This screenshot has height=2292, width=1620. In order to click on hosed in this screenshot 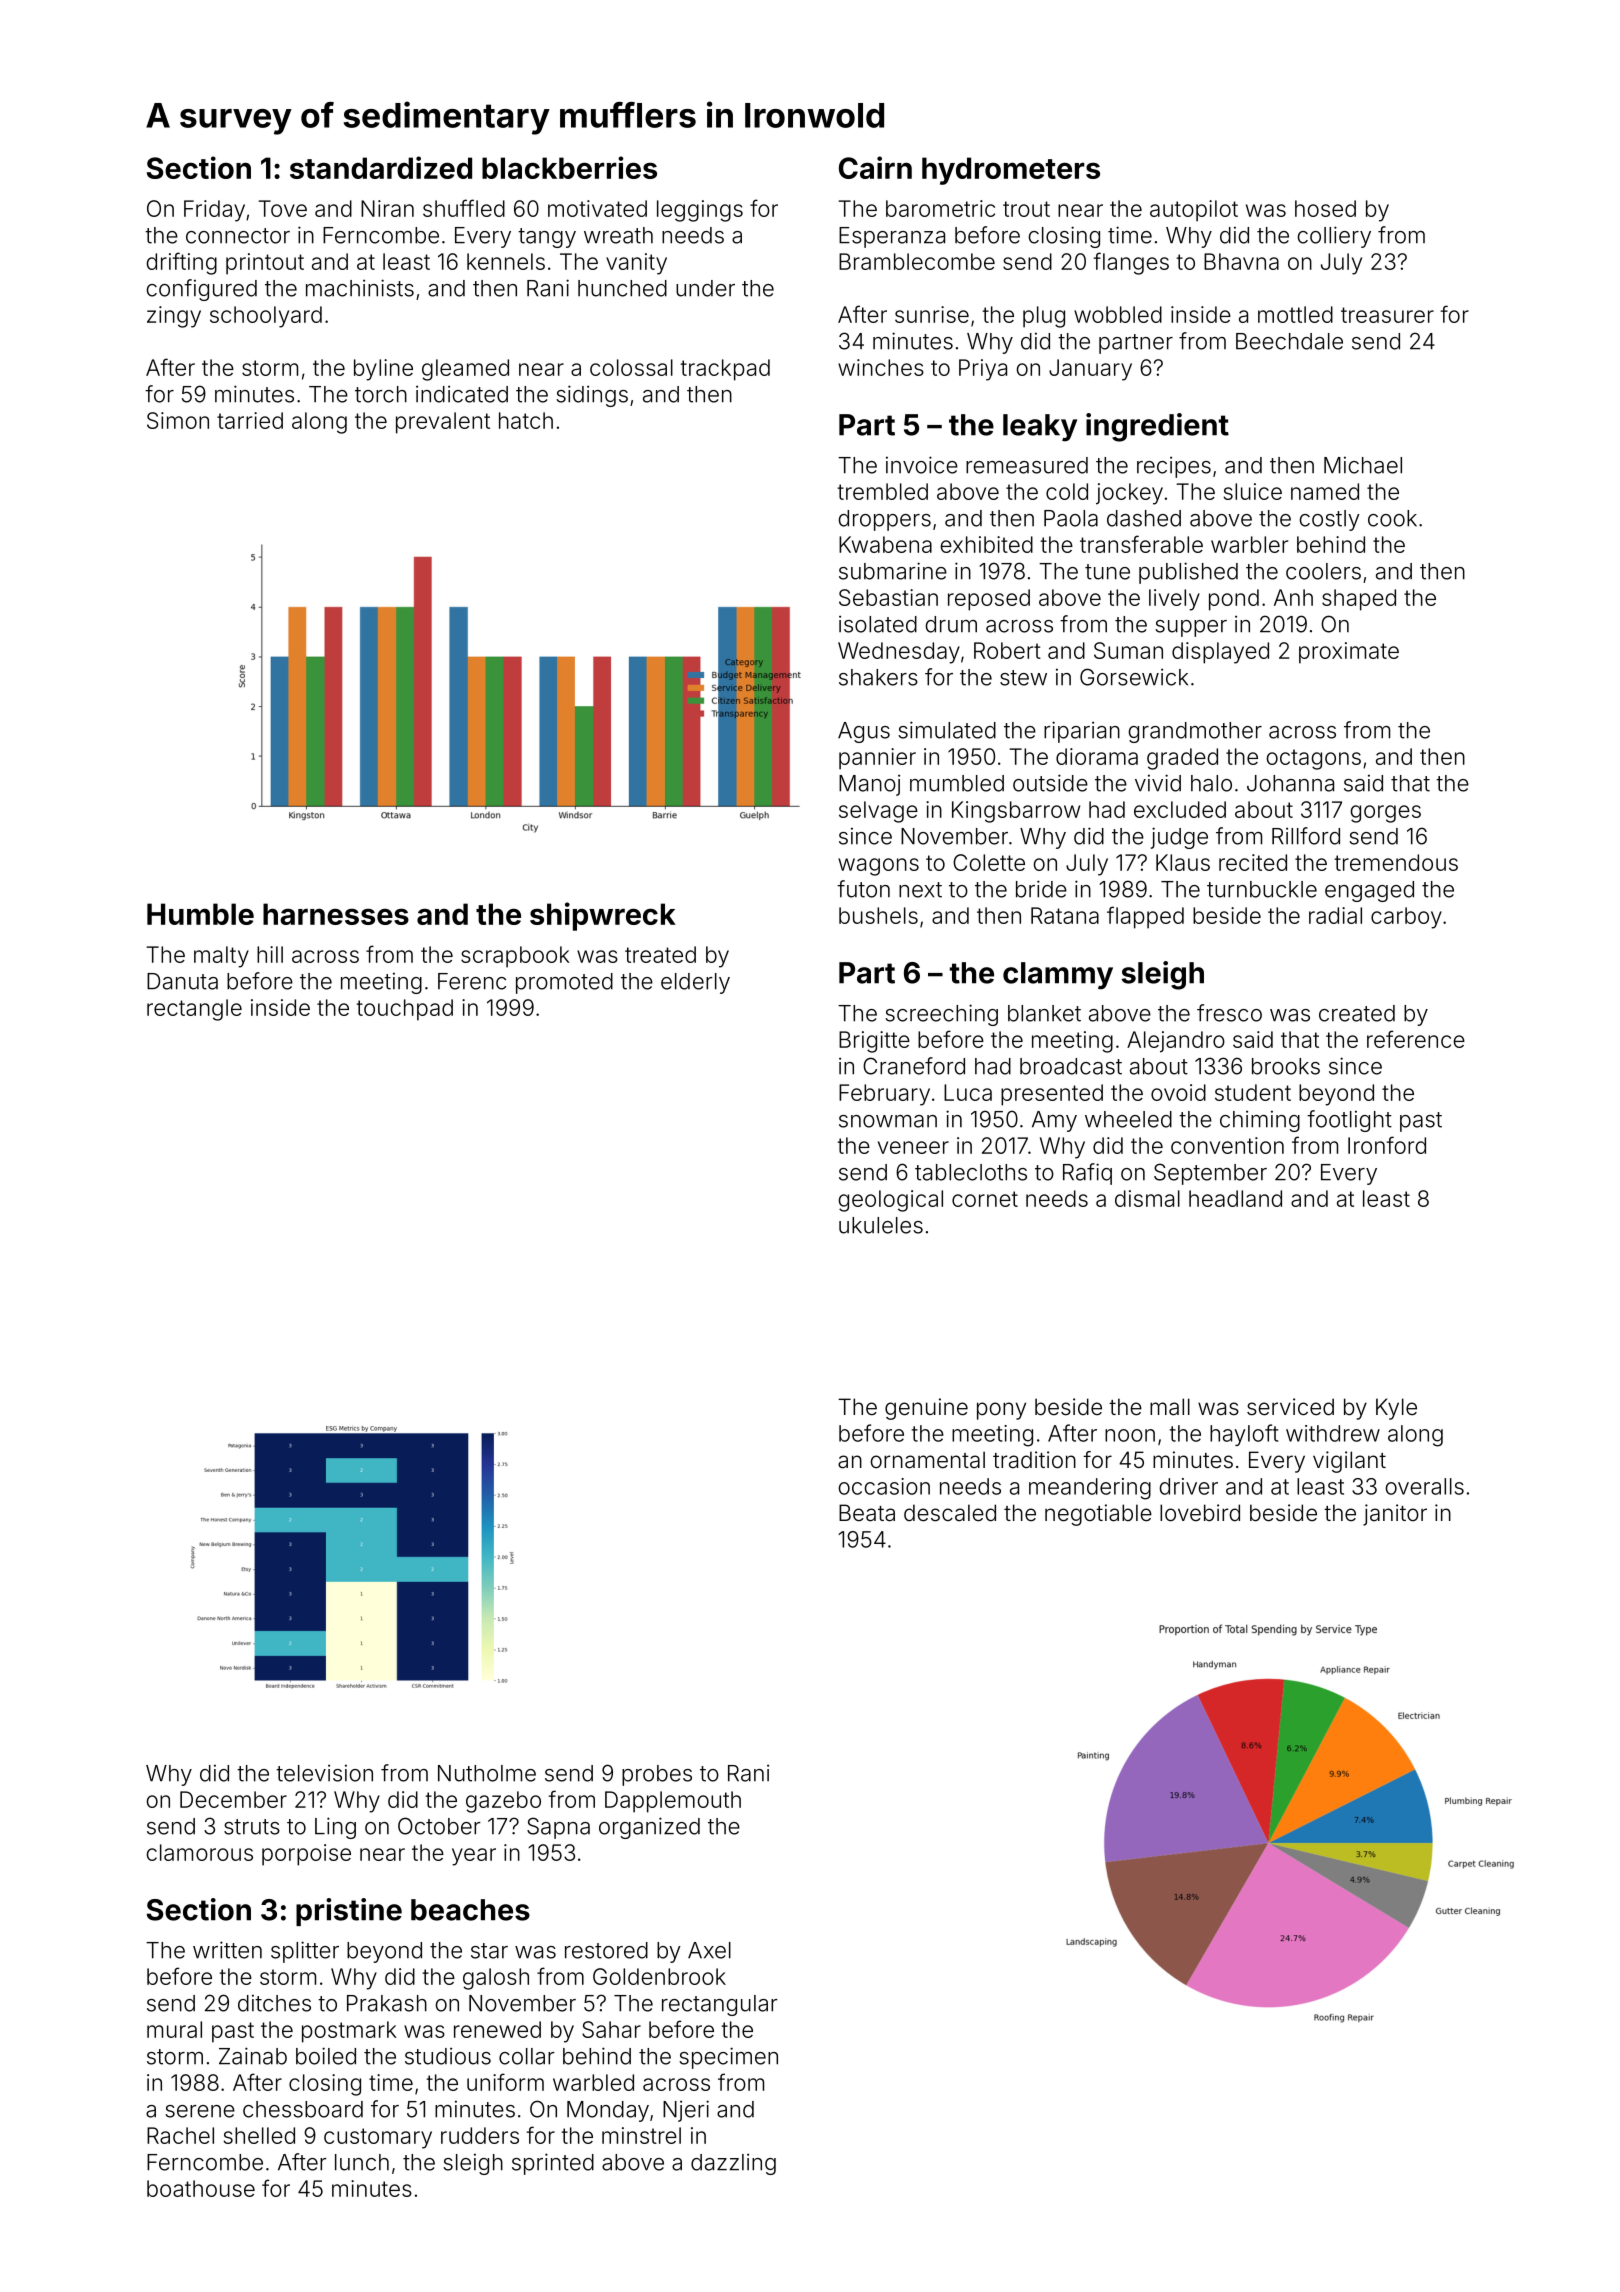, I will do `click(1325, 208)`.
